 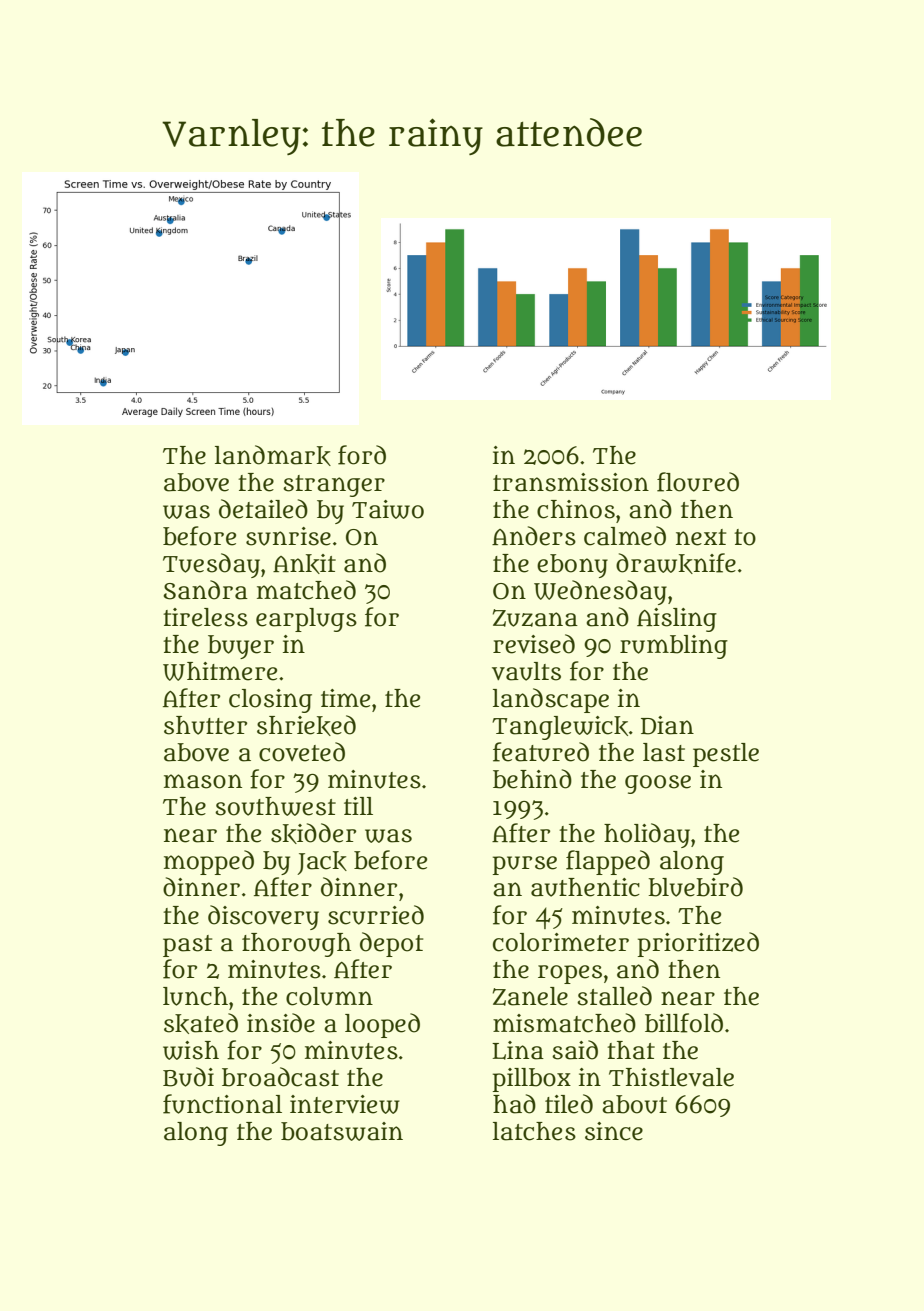 What do you see at coordinates (674, 647) in the document?
I see `rumbling` at bounding box center [674, 647].
